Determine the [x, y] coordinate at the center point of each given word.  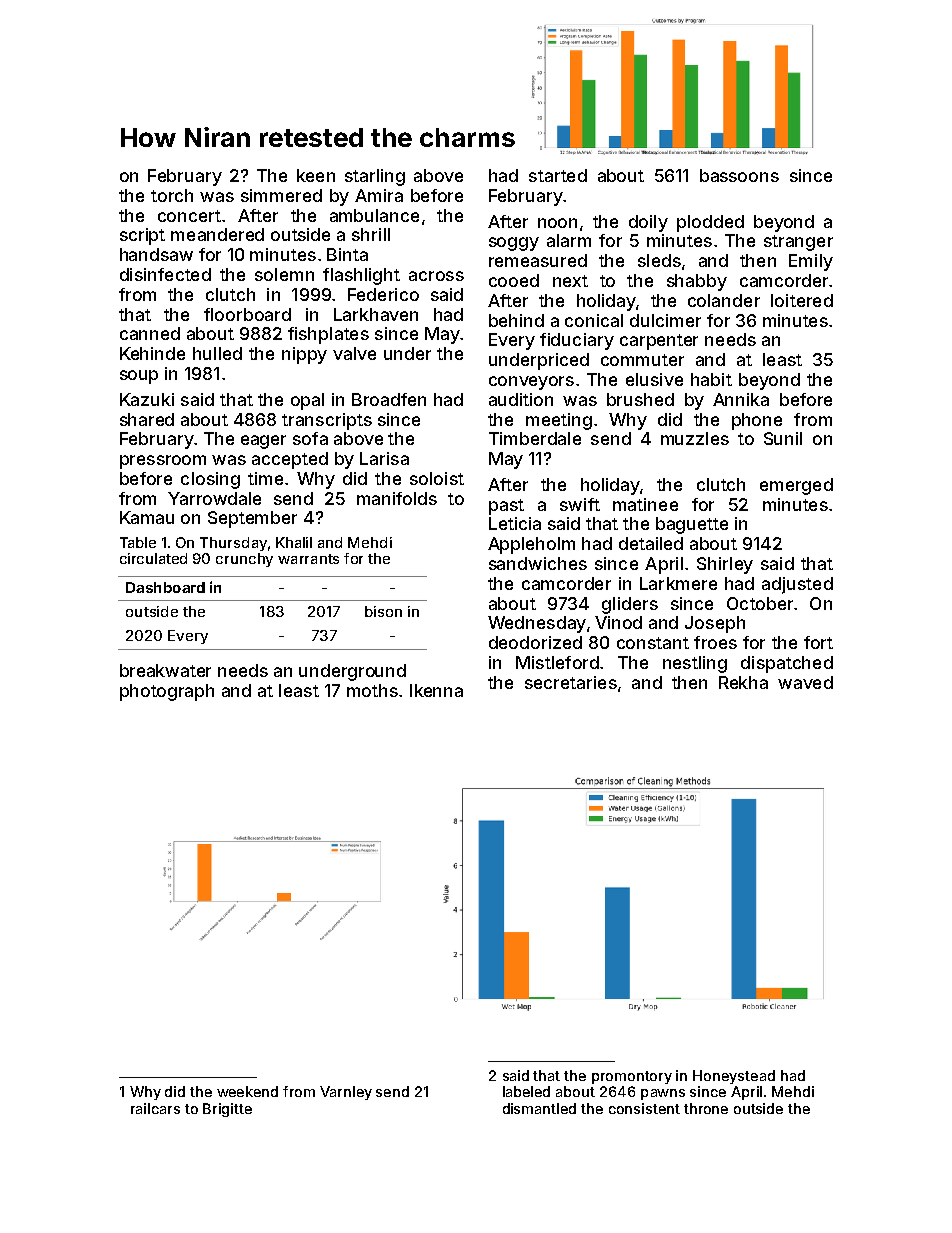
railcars [155, 1108]
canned [150, 333]
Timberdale [535, 438]
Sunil [783, 438]
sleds [659, 260]
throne [706, 1108]
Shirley [725, 565]
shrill [371, 234]
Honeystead [734, 1077]
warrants [308, 559]
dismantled [539, 1108]
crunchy [244, 560]
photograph [167, 692]
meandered [217, 234]
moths [372, 690]
